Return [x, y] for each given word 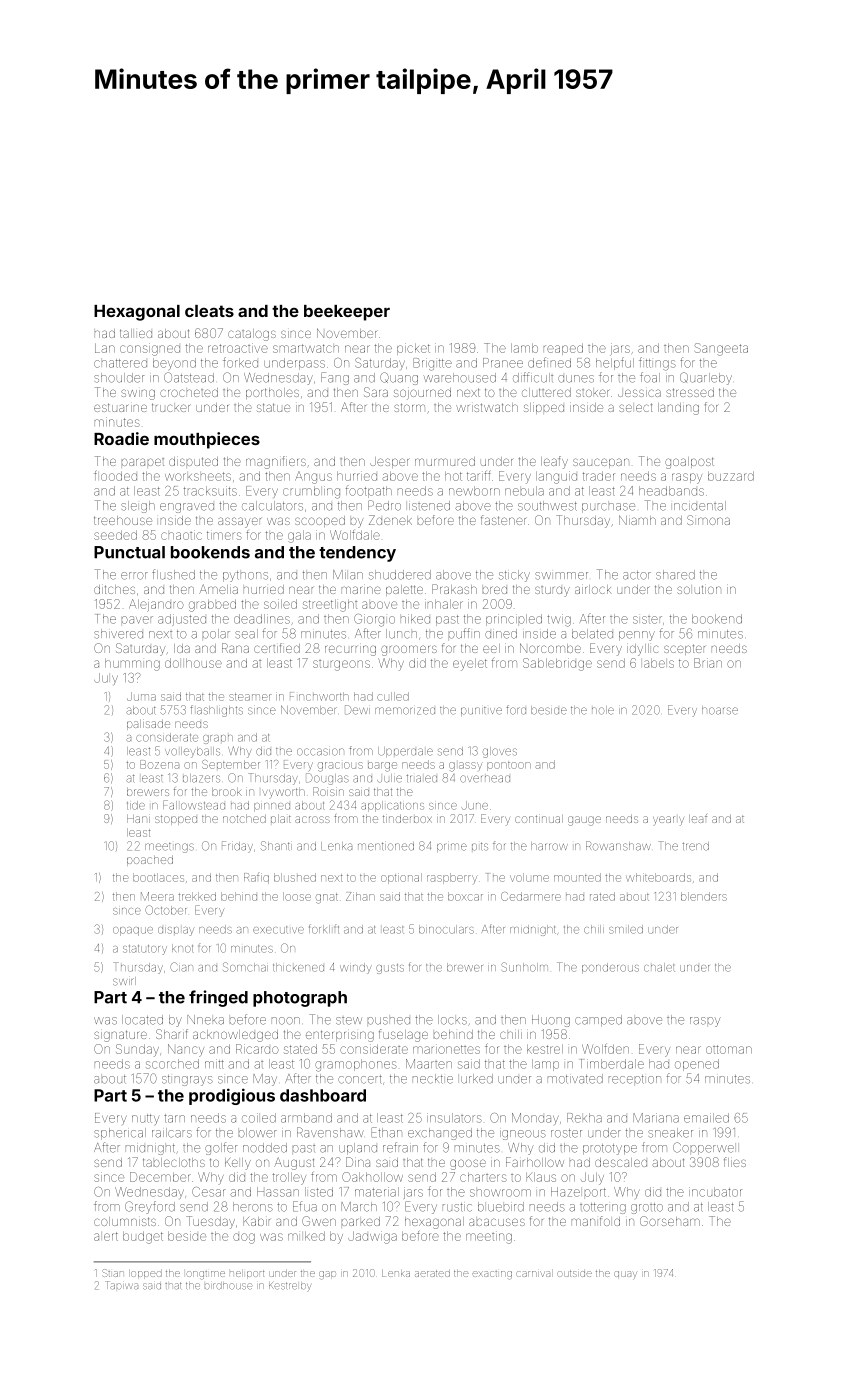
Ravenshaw [330, 1132]
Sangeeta [721, 349]
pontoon [509, 766]
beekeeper [347, 313]
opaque [133, 931]
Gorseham [670, 1221]
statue [273, 407]
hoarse [720, 710]
